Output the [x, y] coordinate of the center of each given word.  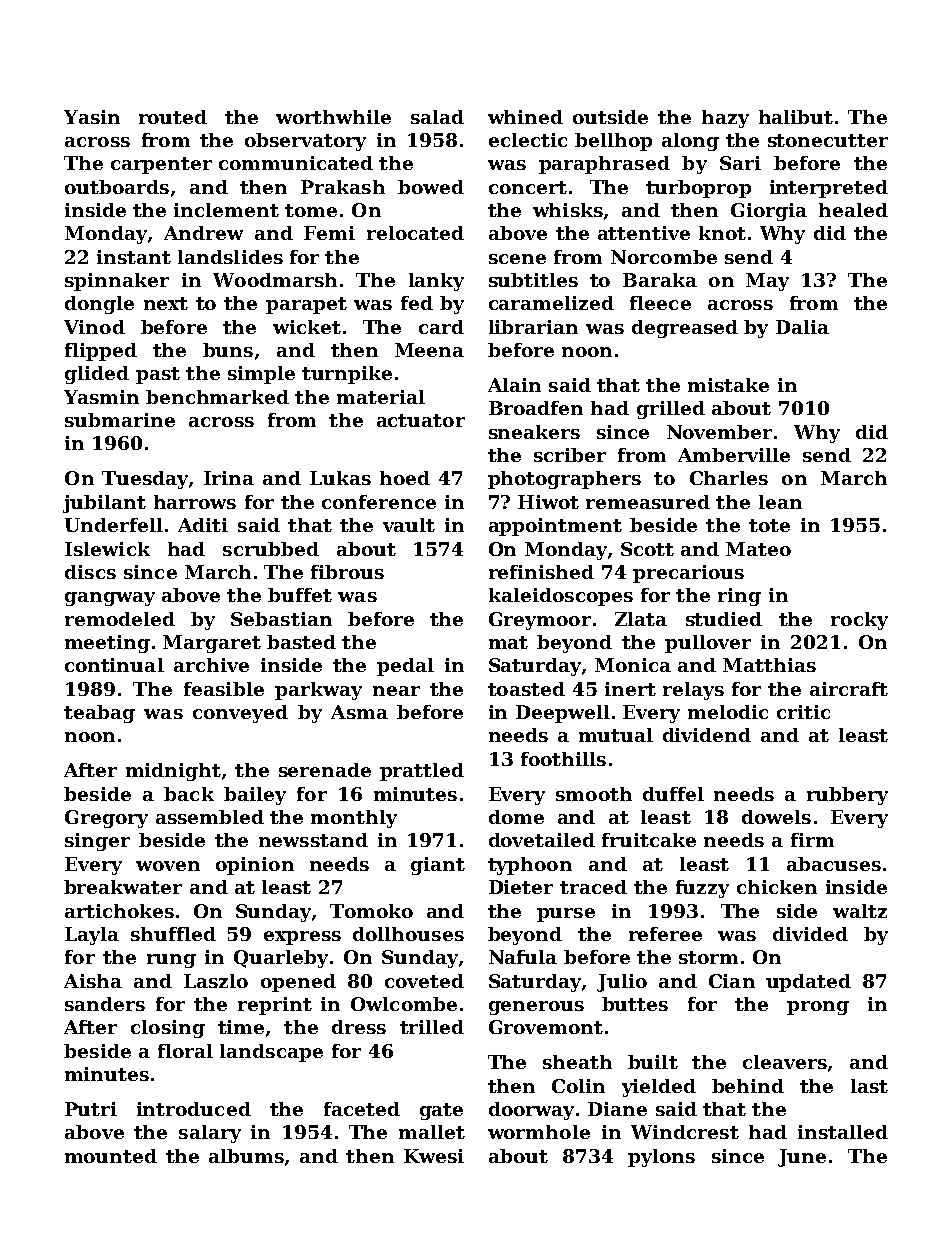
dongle [99, 305]
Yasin [92, 117]
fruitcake [649, 840]
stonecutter [828, 140]
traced [593, 887]
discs [90, 572]
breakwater [123, 887]
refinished [541, 572]
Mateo [758, 549]
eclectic [528, 140]
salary [210, 1134]
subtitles [533, 280]
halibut [796, 117]
